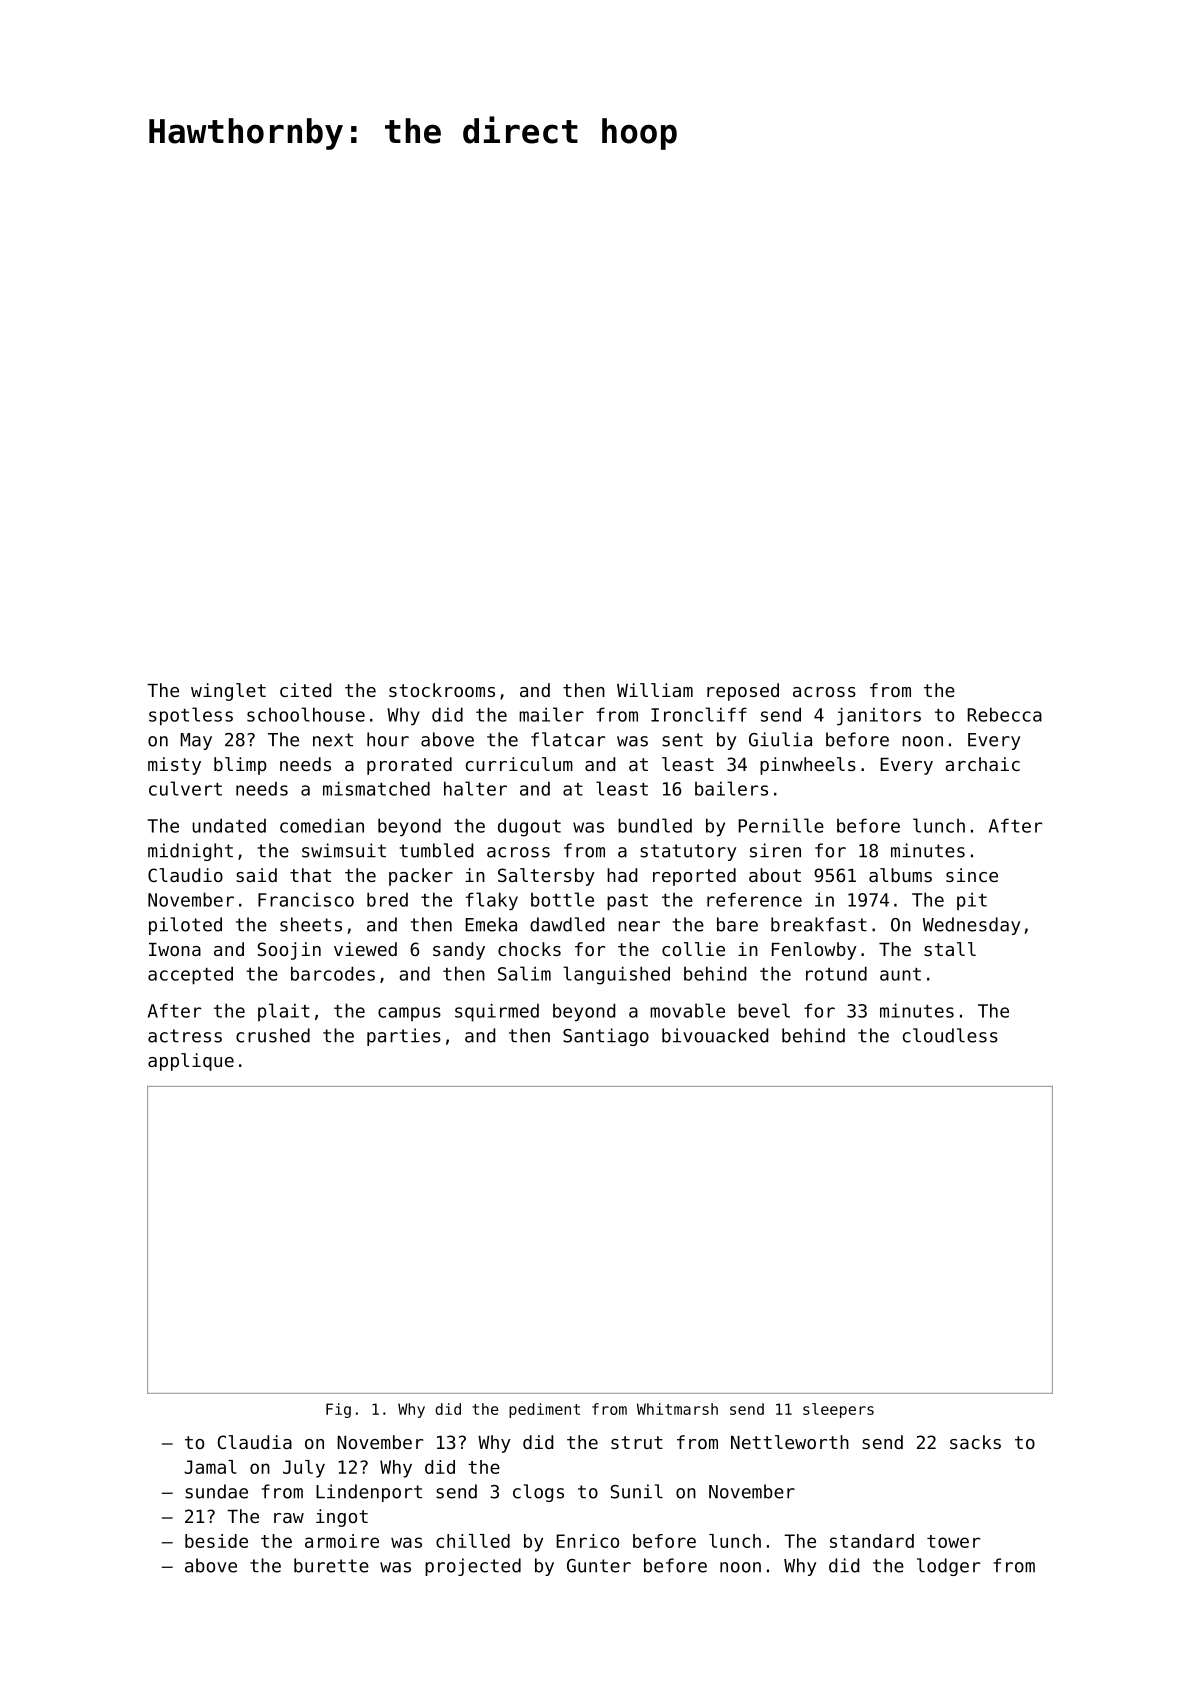 The height and width of the screenshot is (1697, 1200). Describe the element at coordinates (404, 1037) in the screenshot. I see `parties` at that location.
